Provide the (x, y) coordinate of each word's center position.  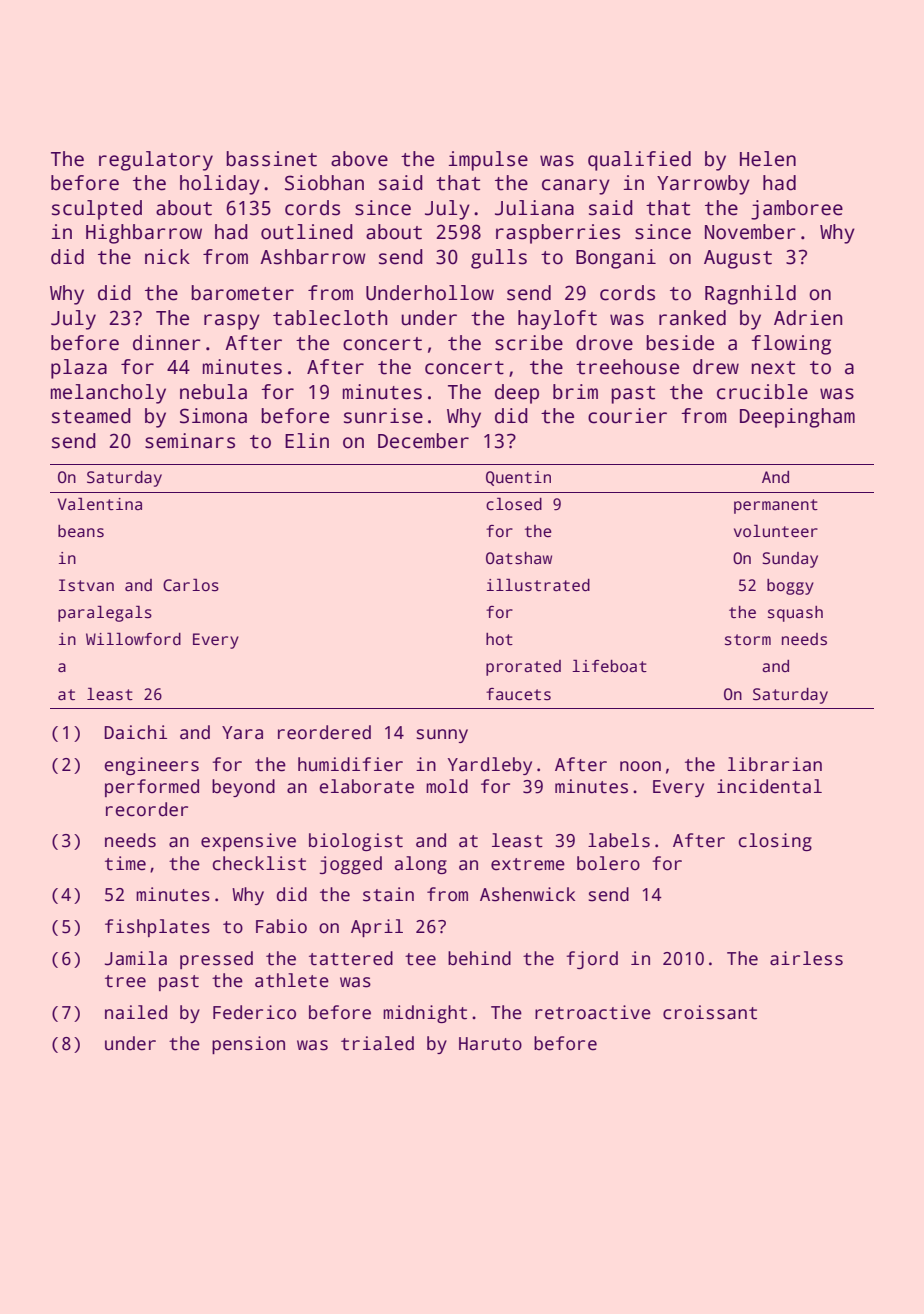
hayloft (557, 320)
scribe (529, 343)
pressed (216, 960)
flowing (791, 345)
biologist (356, 842)
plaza (79, 369)
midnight (425, 1014)
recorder (147, 809)
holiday (220, 185)
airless (806, 958)
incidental (769, 786)
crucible (762, 392)
